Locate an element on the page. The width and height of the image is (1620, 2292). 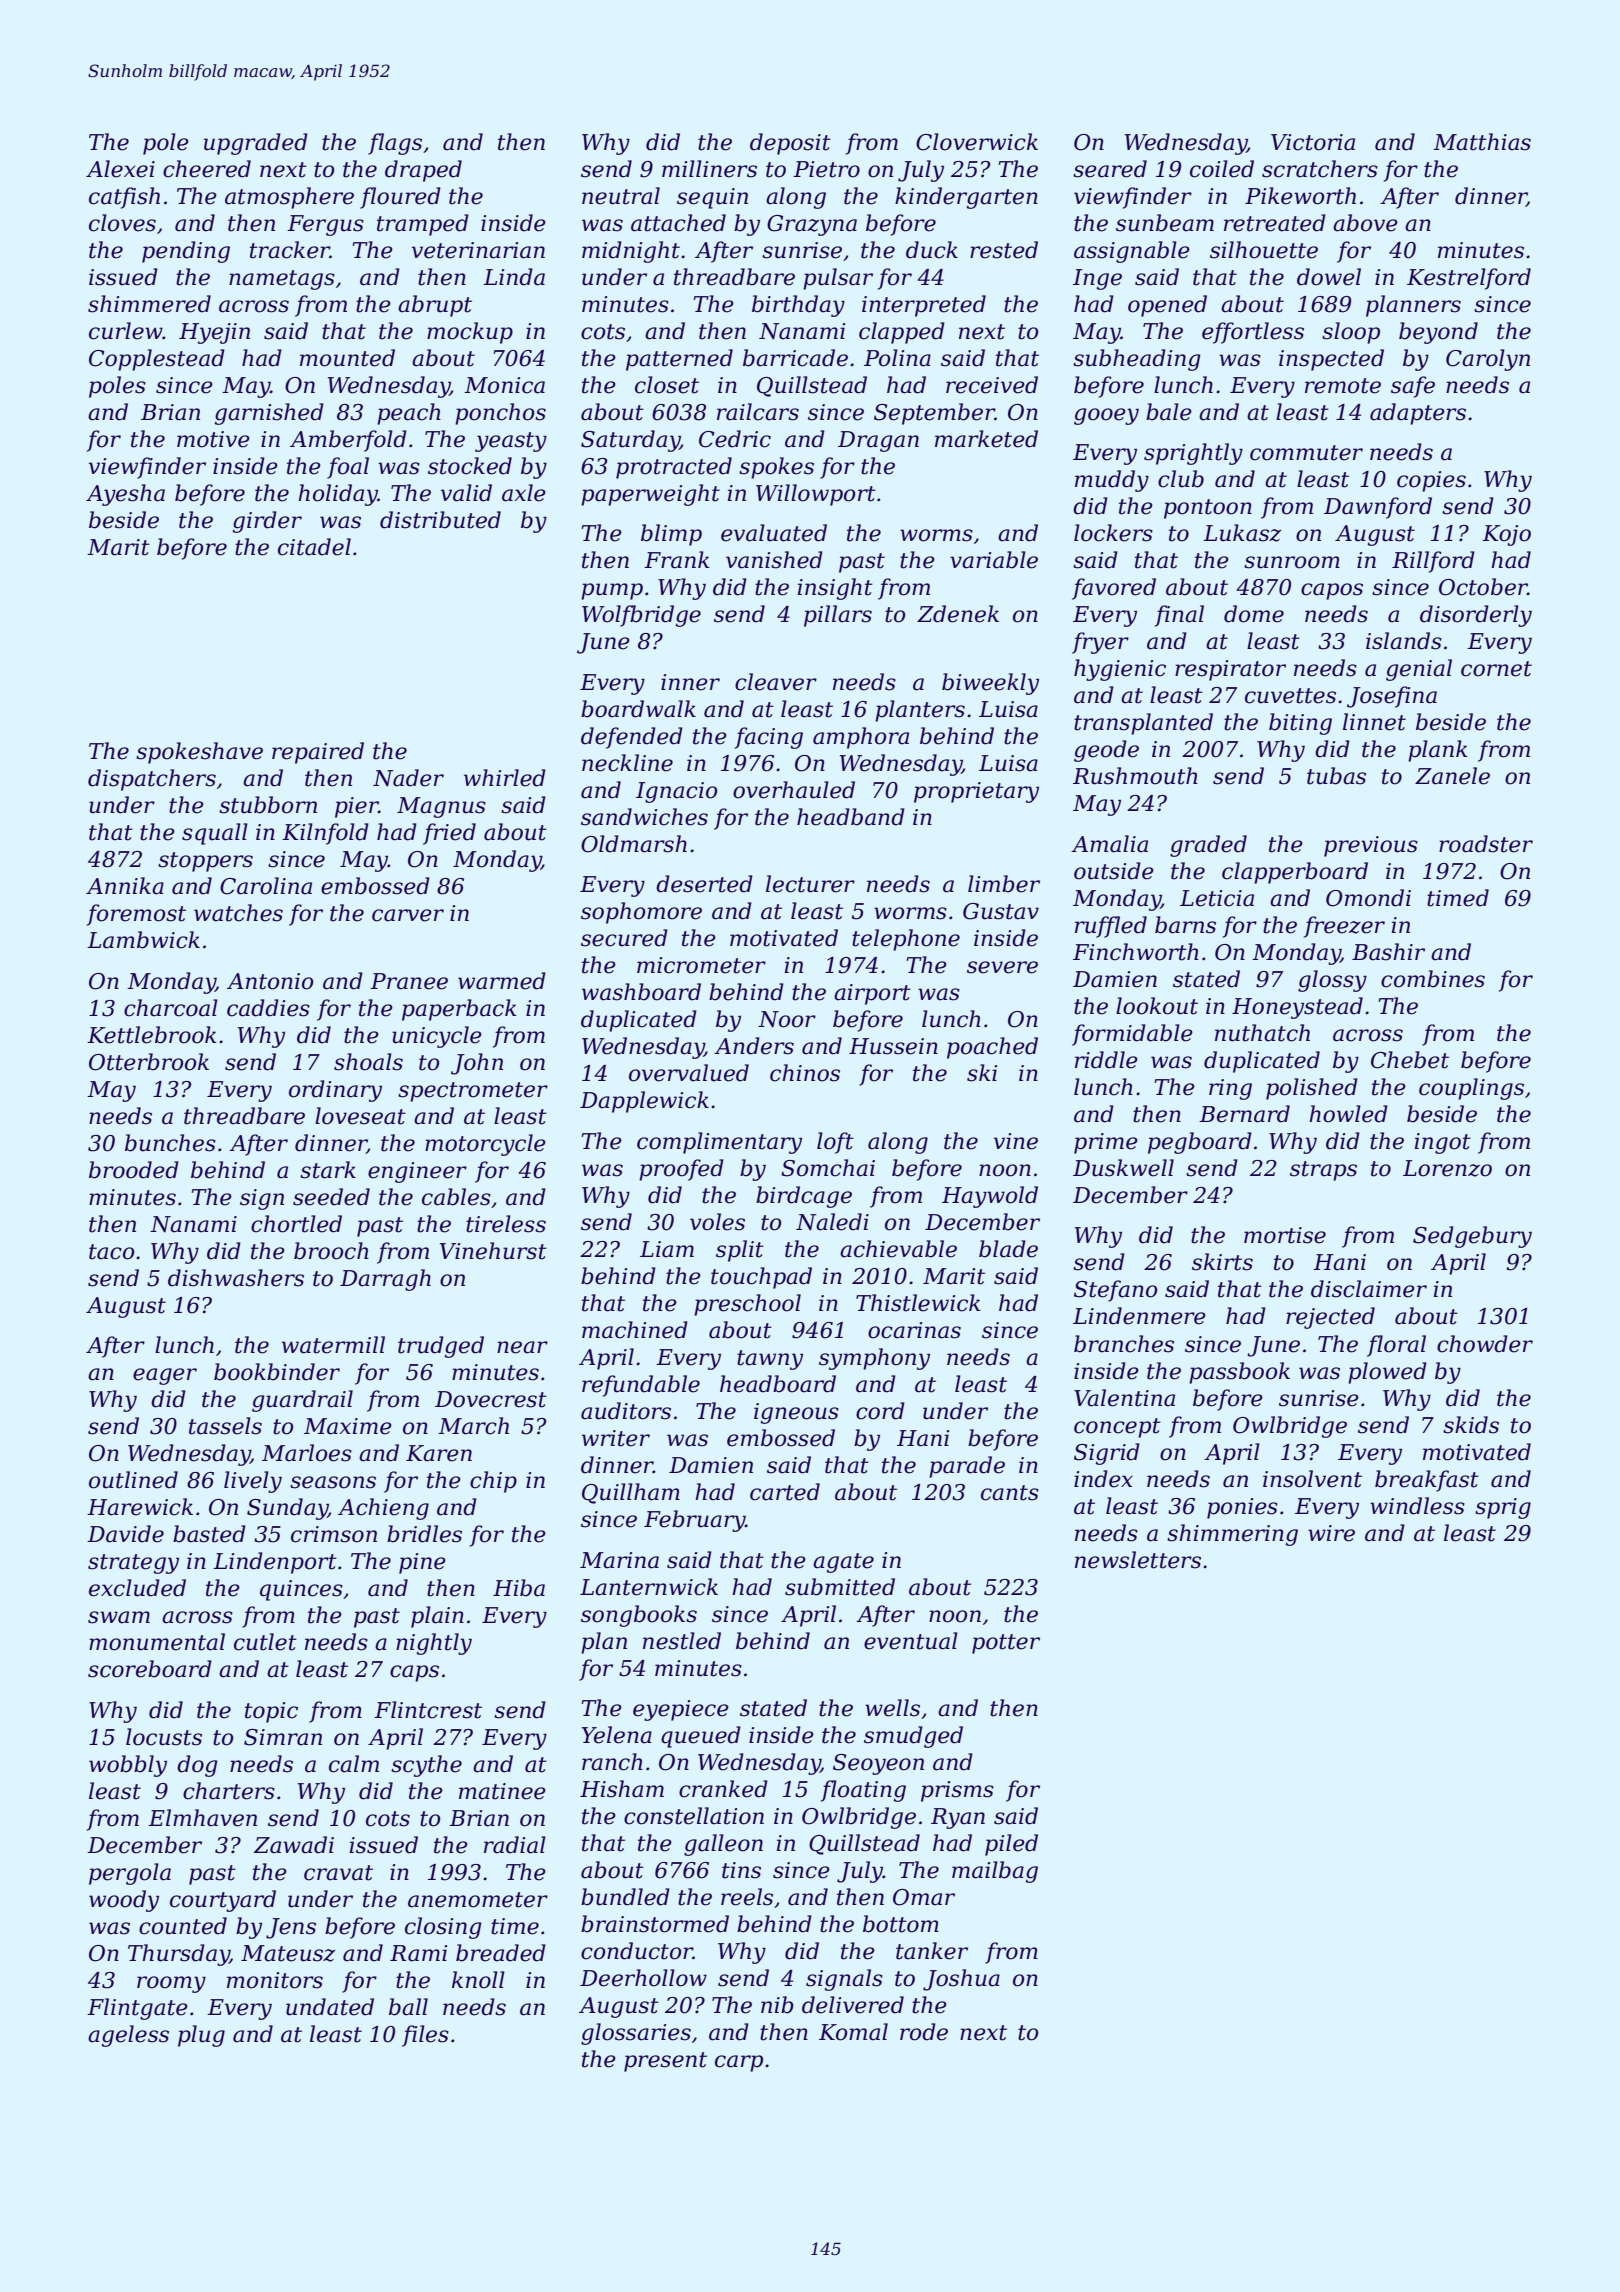
Lorenzo is located at coordinates (1447, 1168).
